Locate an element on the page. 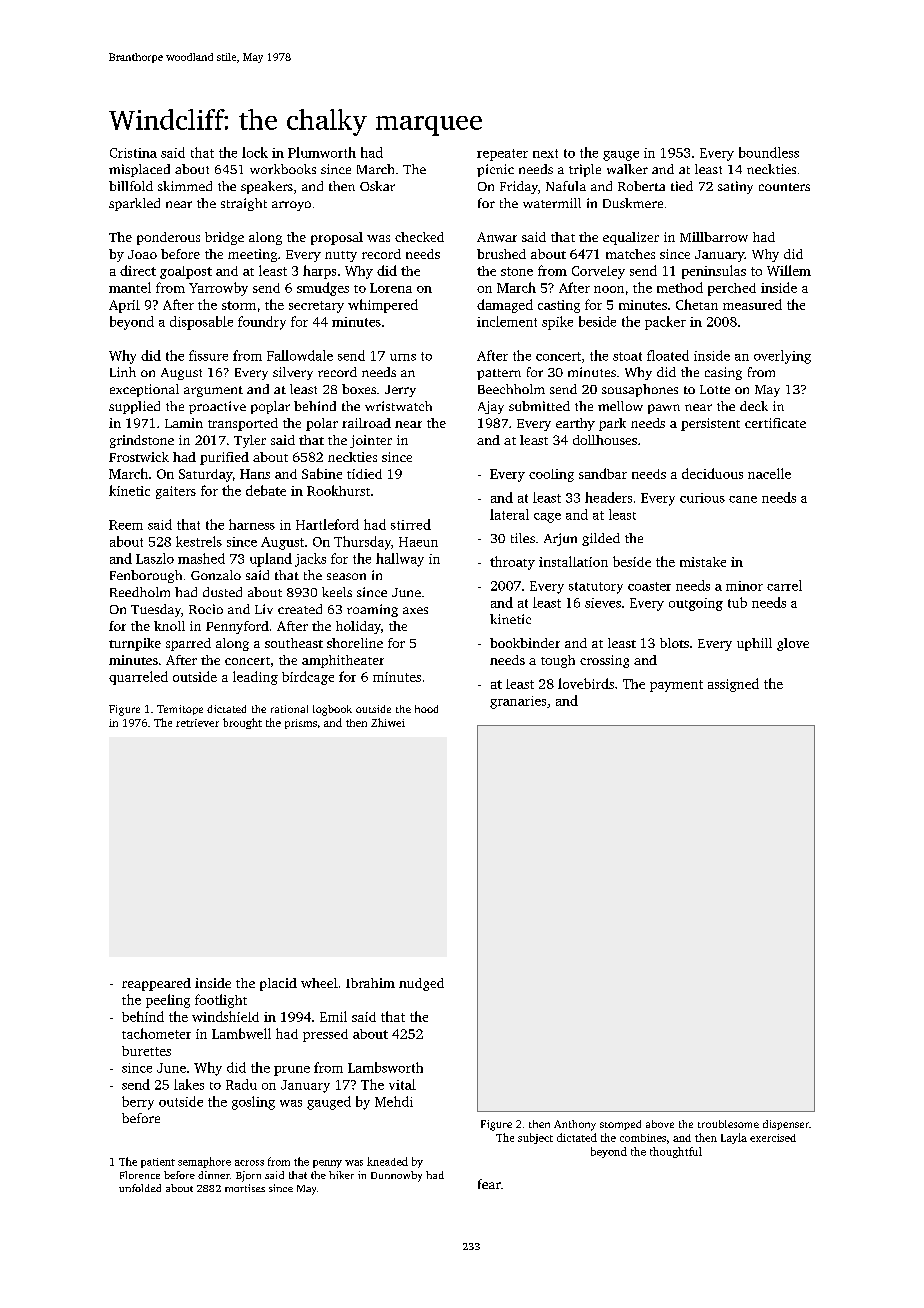 The width and height of the page is (924, 1308). Cristina is located at coordinates (133, 153).
